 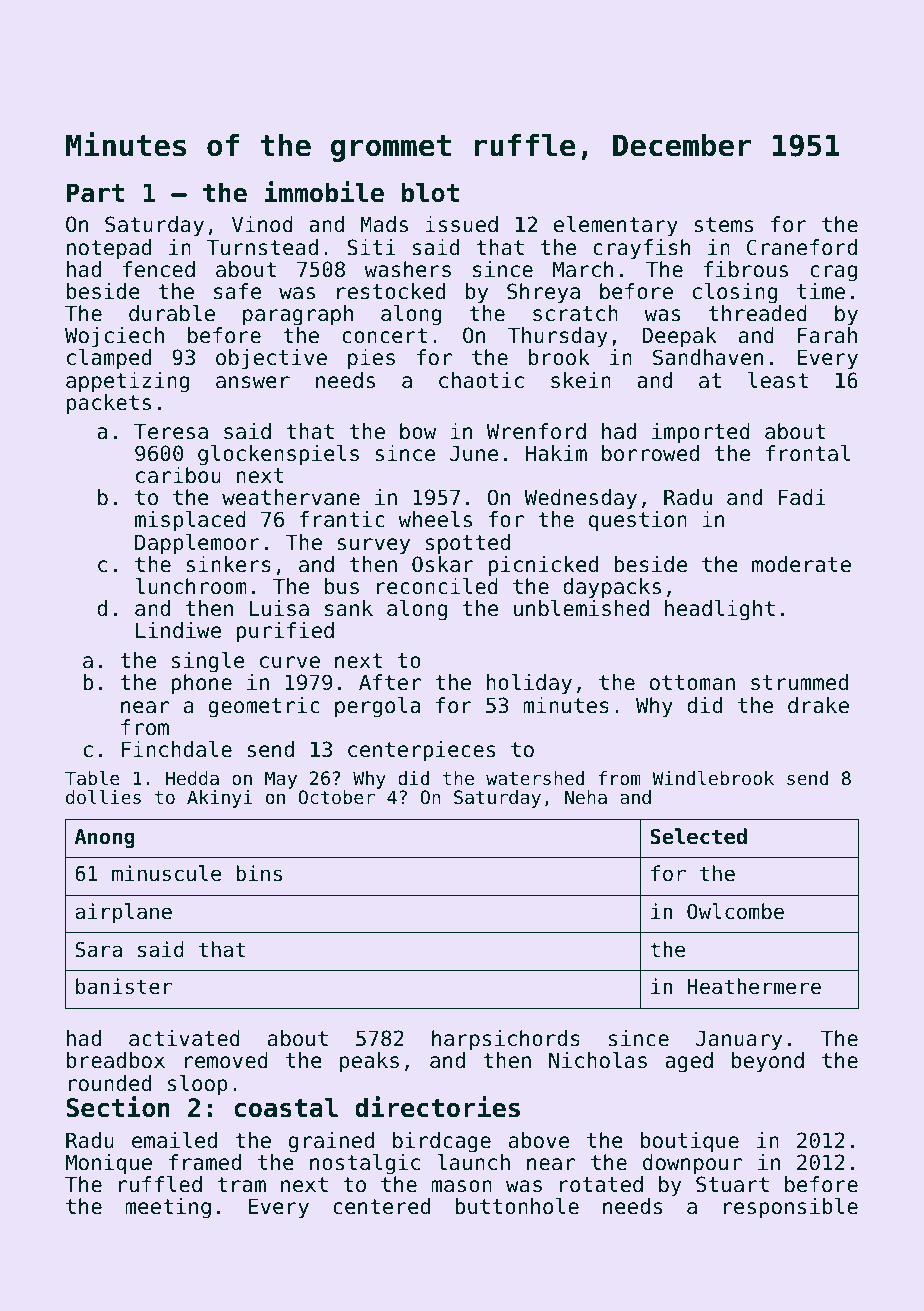 What do you see at coordinates (421, 751) in the image?
I see `centerpieces` at bounding box center [421, 751].
